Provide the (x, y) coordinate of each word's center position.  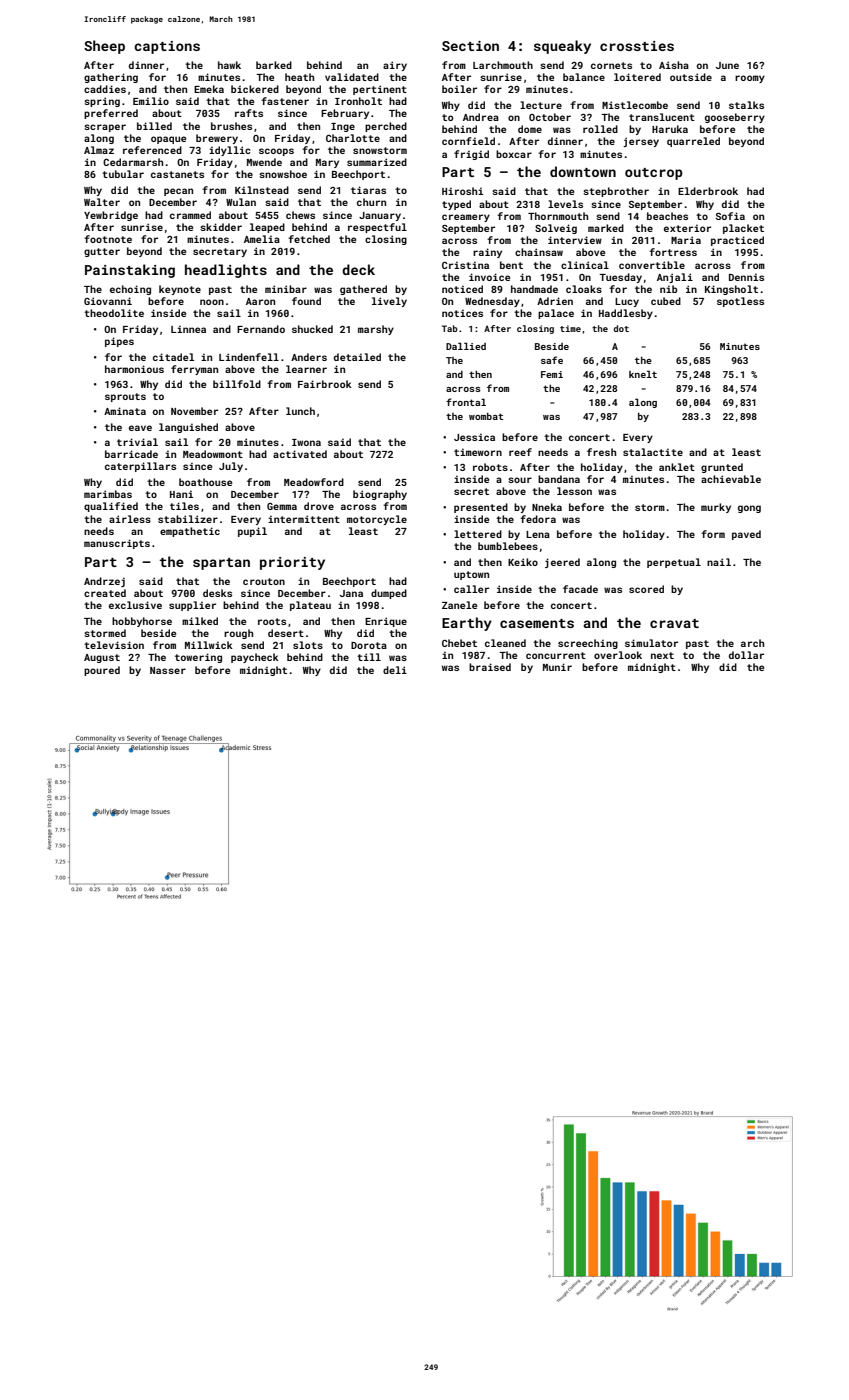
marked (606, 228)
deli (395, 670)
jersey (641, 142)
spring (102, 102)
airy (395, 66)
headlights (226, 271)
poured (102, 671)
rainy (487, 253)
